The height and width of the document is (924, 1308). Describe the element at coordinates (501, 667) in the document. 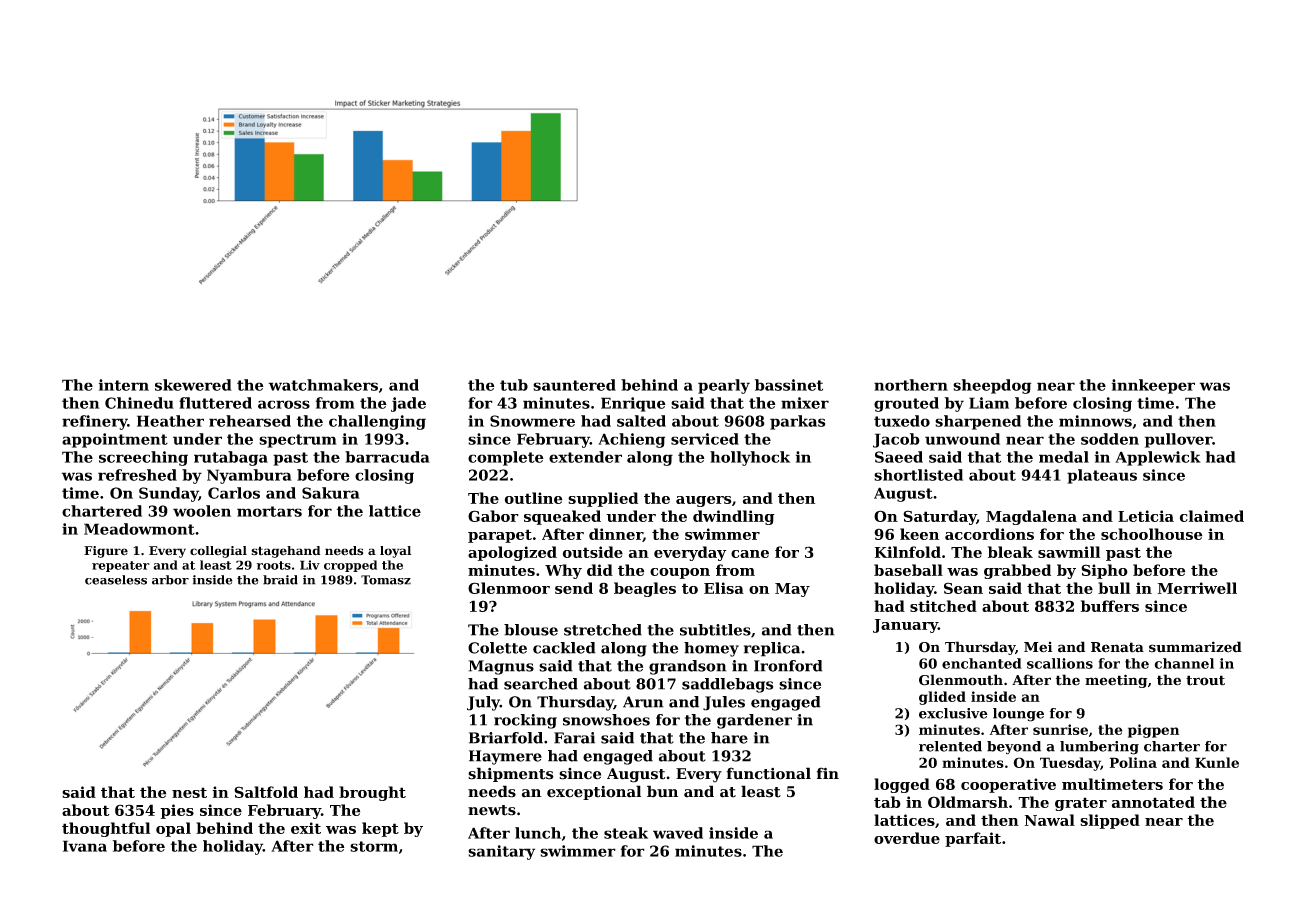

I see `Magnus` at that location.
